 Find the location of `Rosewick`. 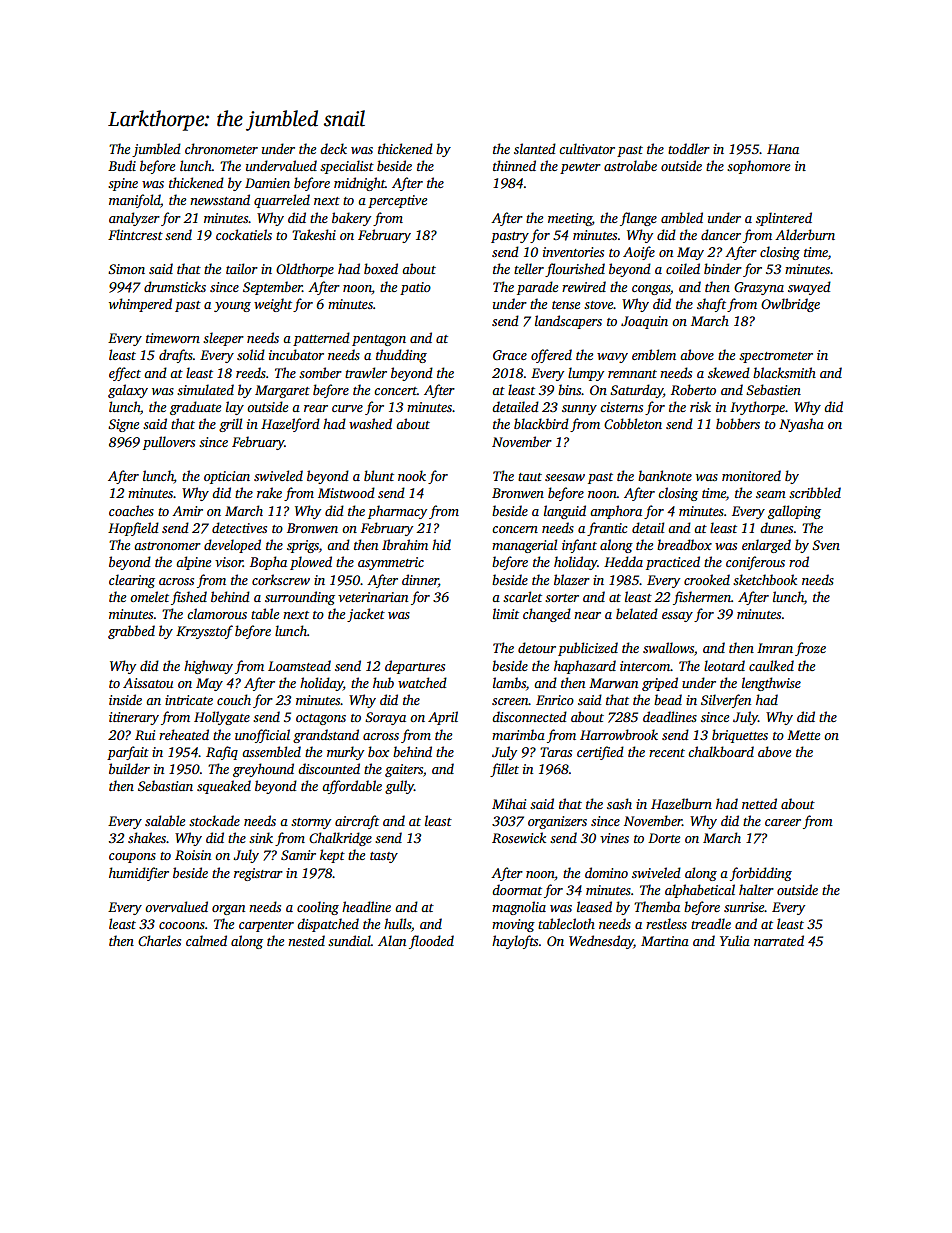

Rosewick is located at coordinates (519, 837).
